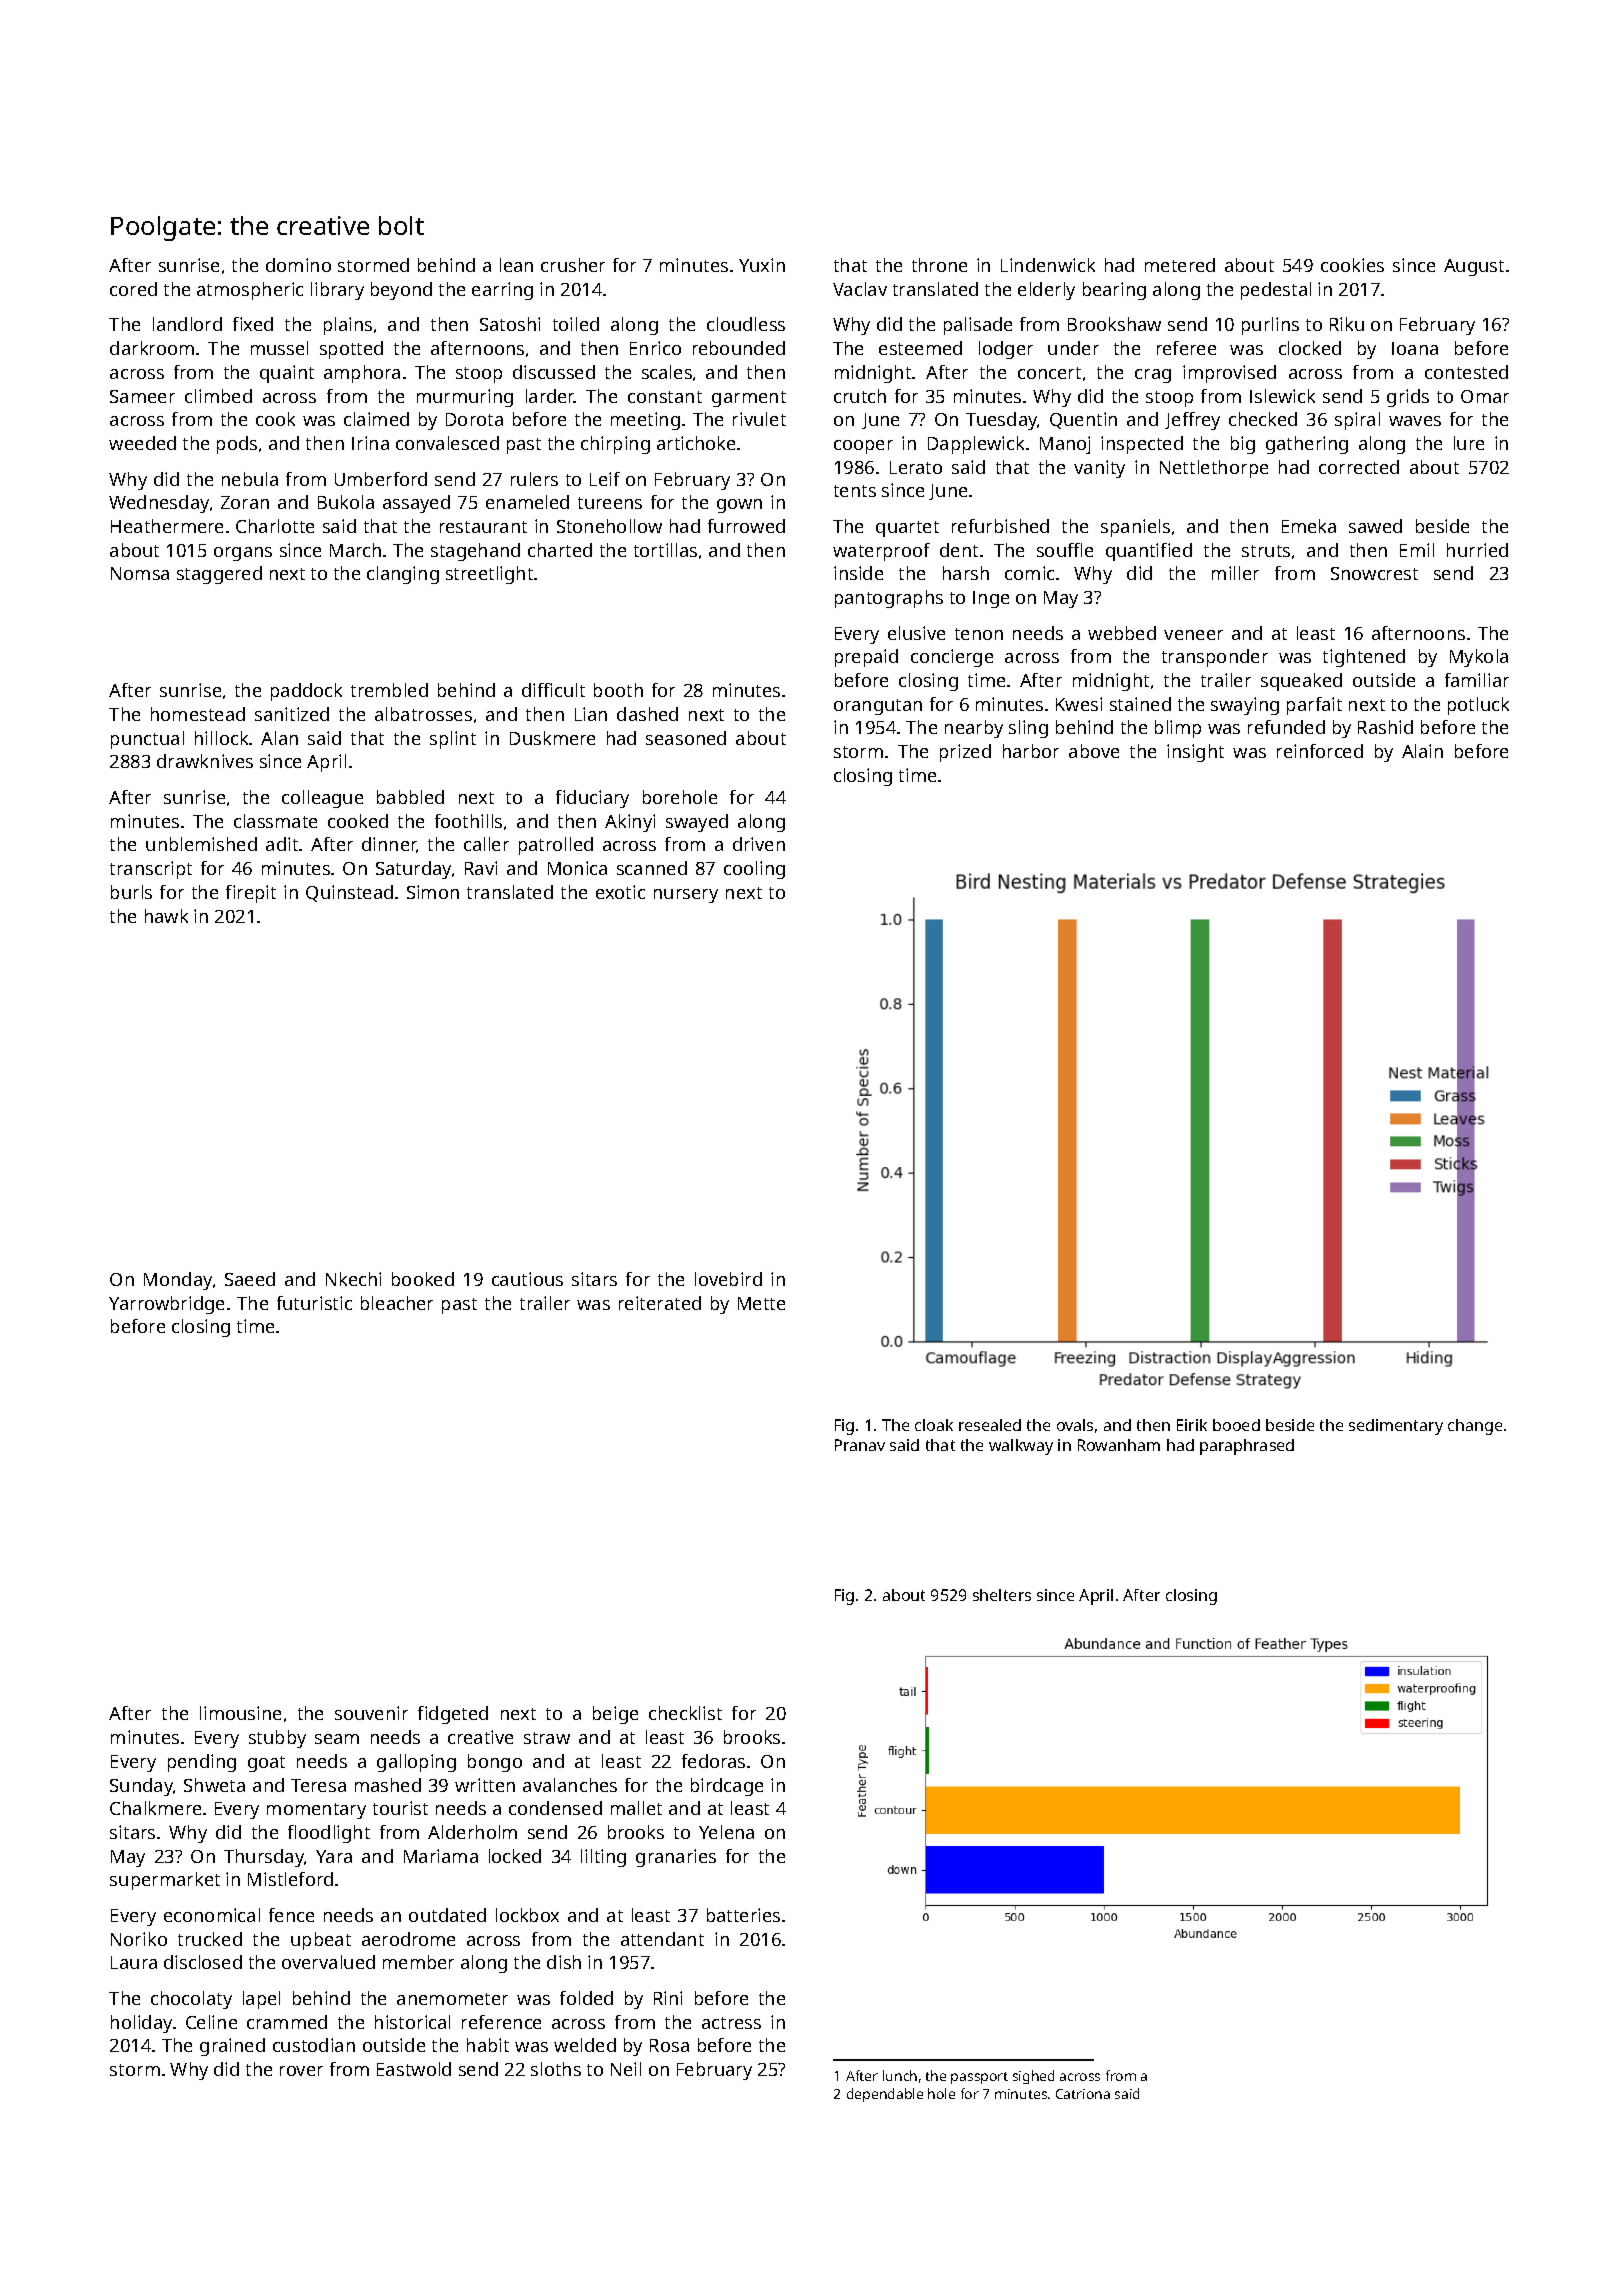  Describe the element at coordinates (314, 1303) in the image. I see `futuristic` at that location.
